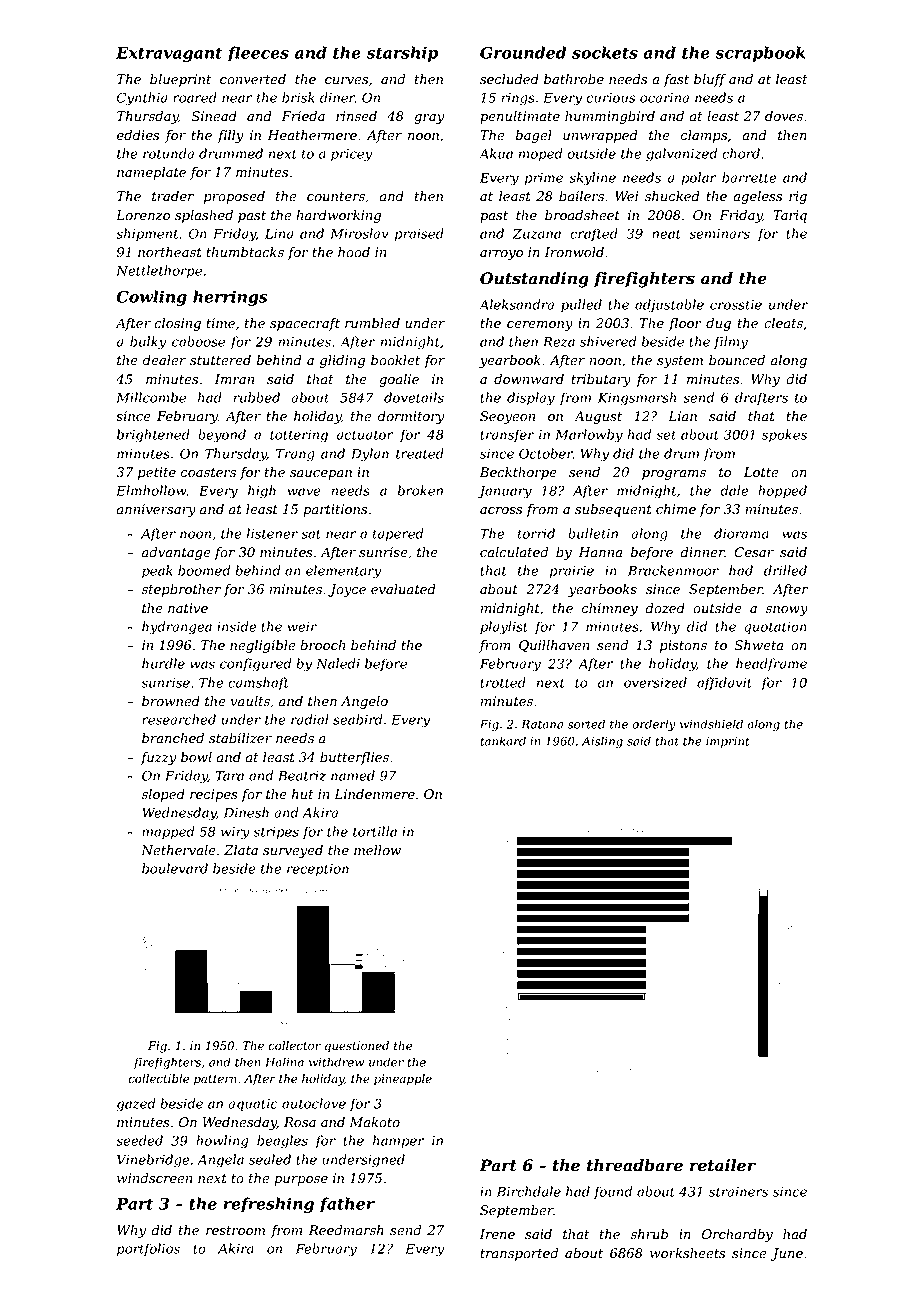 This image has width=924, height=1308. I want to click on Outstanding, so click(534, 280).
